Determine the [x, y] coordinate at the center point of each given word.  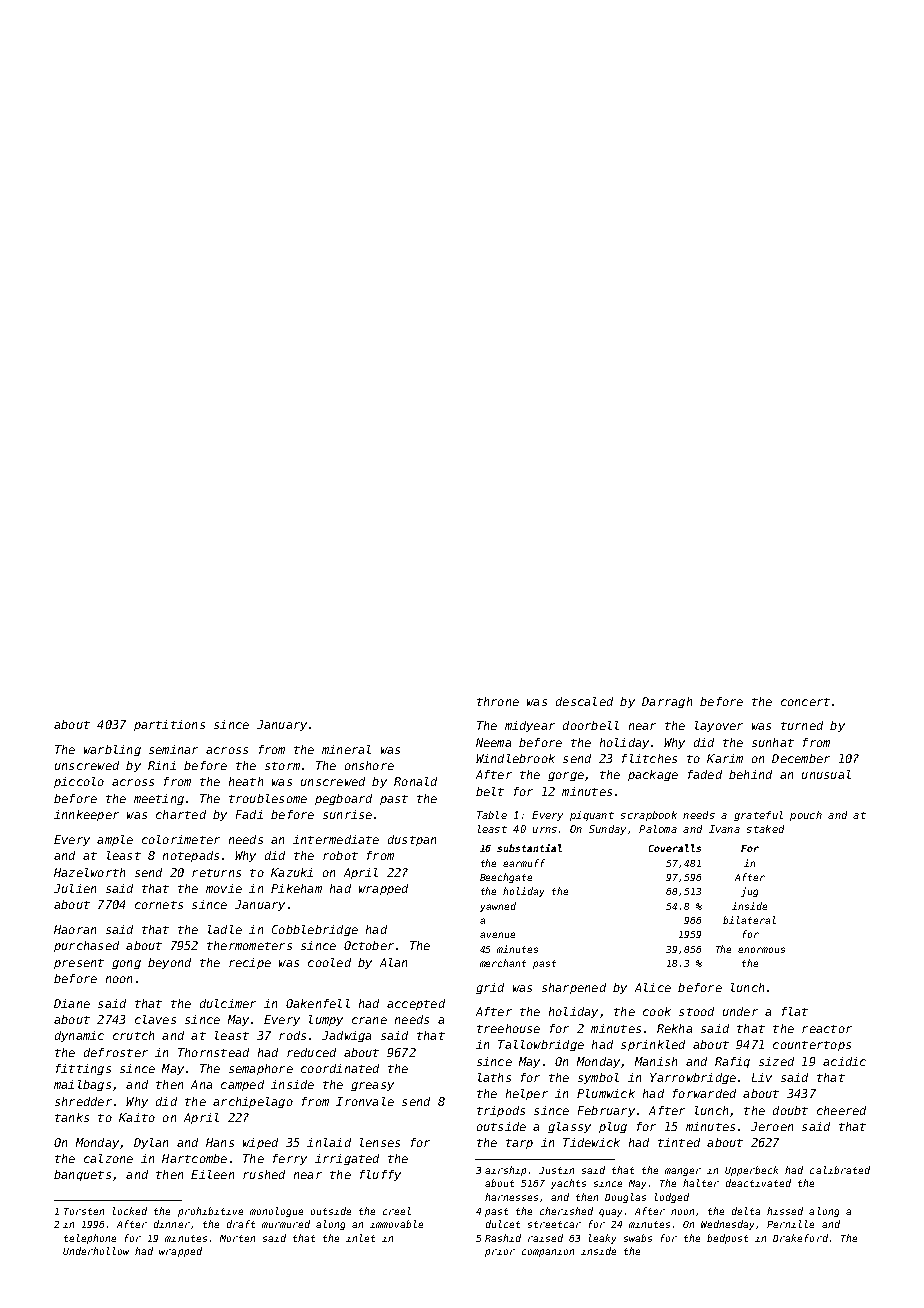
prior [500, 1253]
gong [126, 964]
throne [498, 701]
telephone [90, 1239]
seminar [173, 749]
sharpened [574, 988]
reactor [827, 1029]
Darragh [667, 702]
